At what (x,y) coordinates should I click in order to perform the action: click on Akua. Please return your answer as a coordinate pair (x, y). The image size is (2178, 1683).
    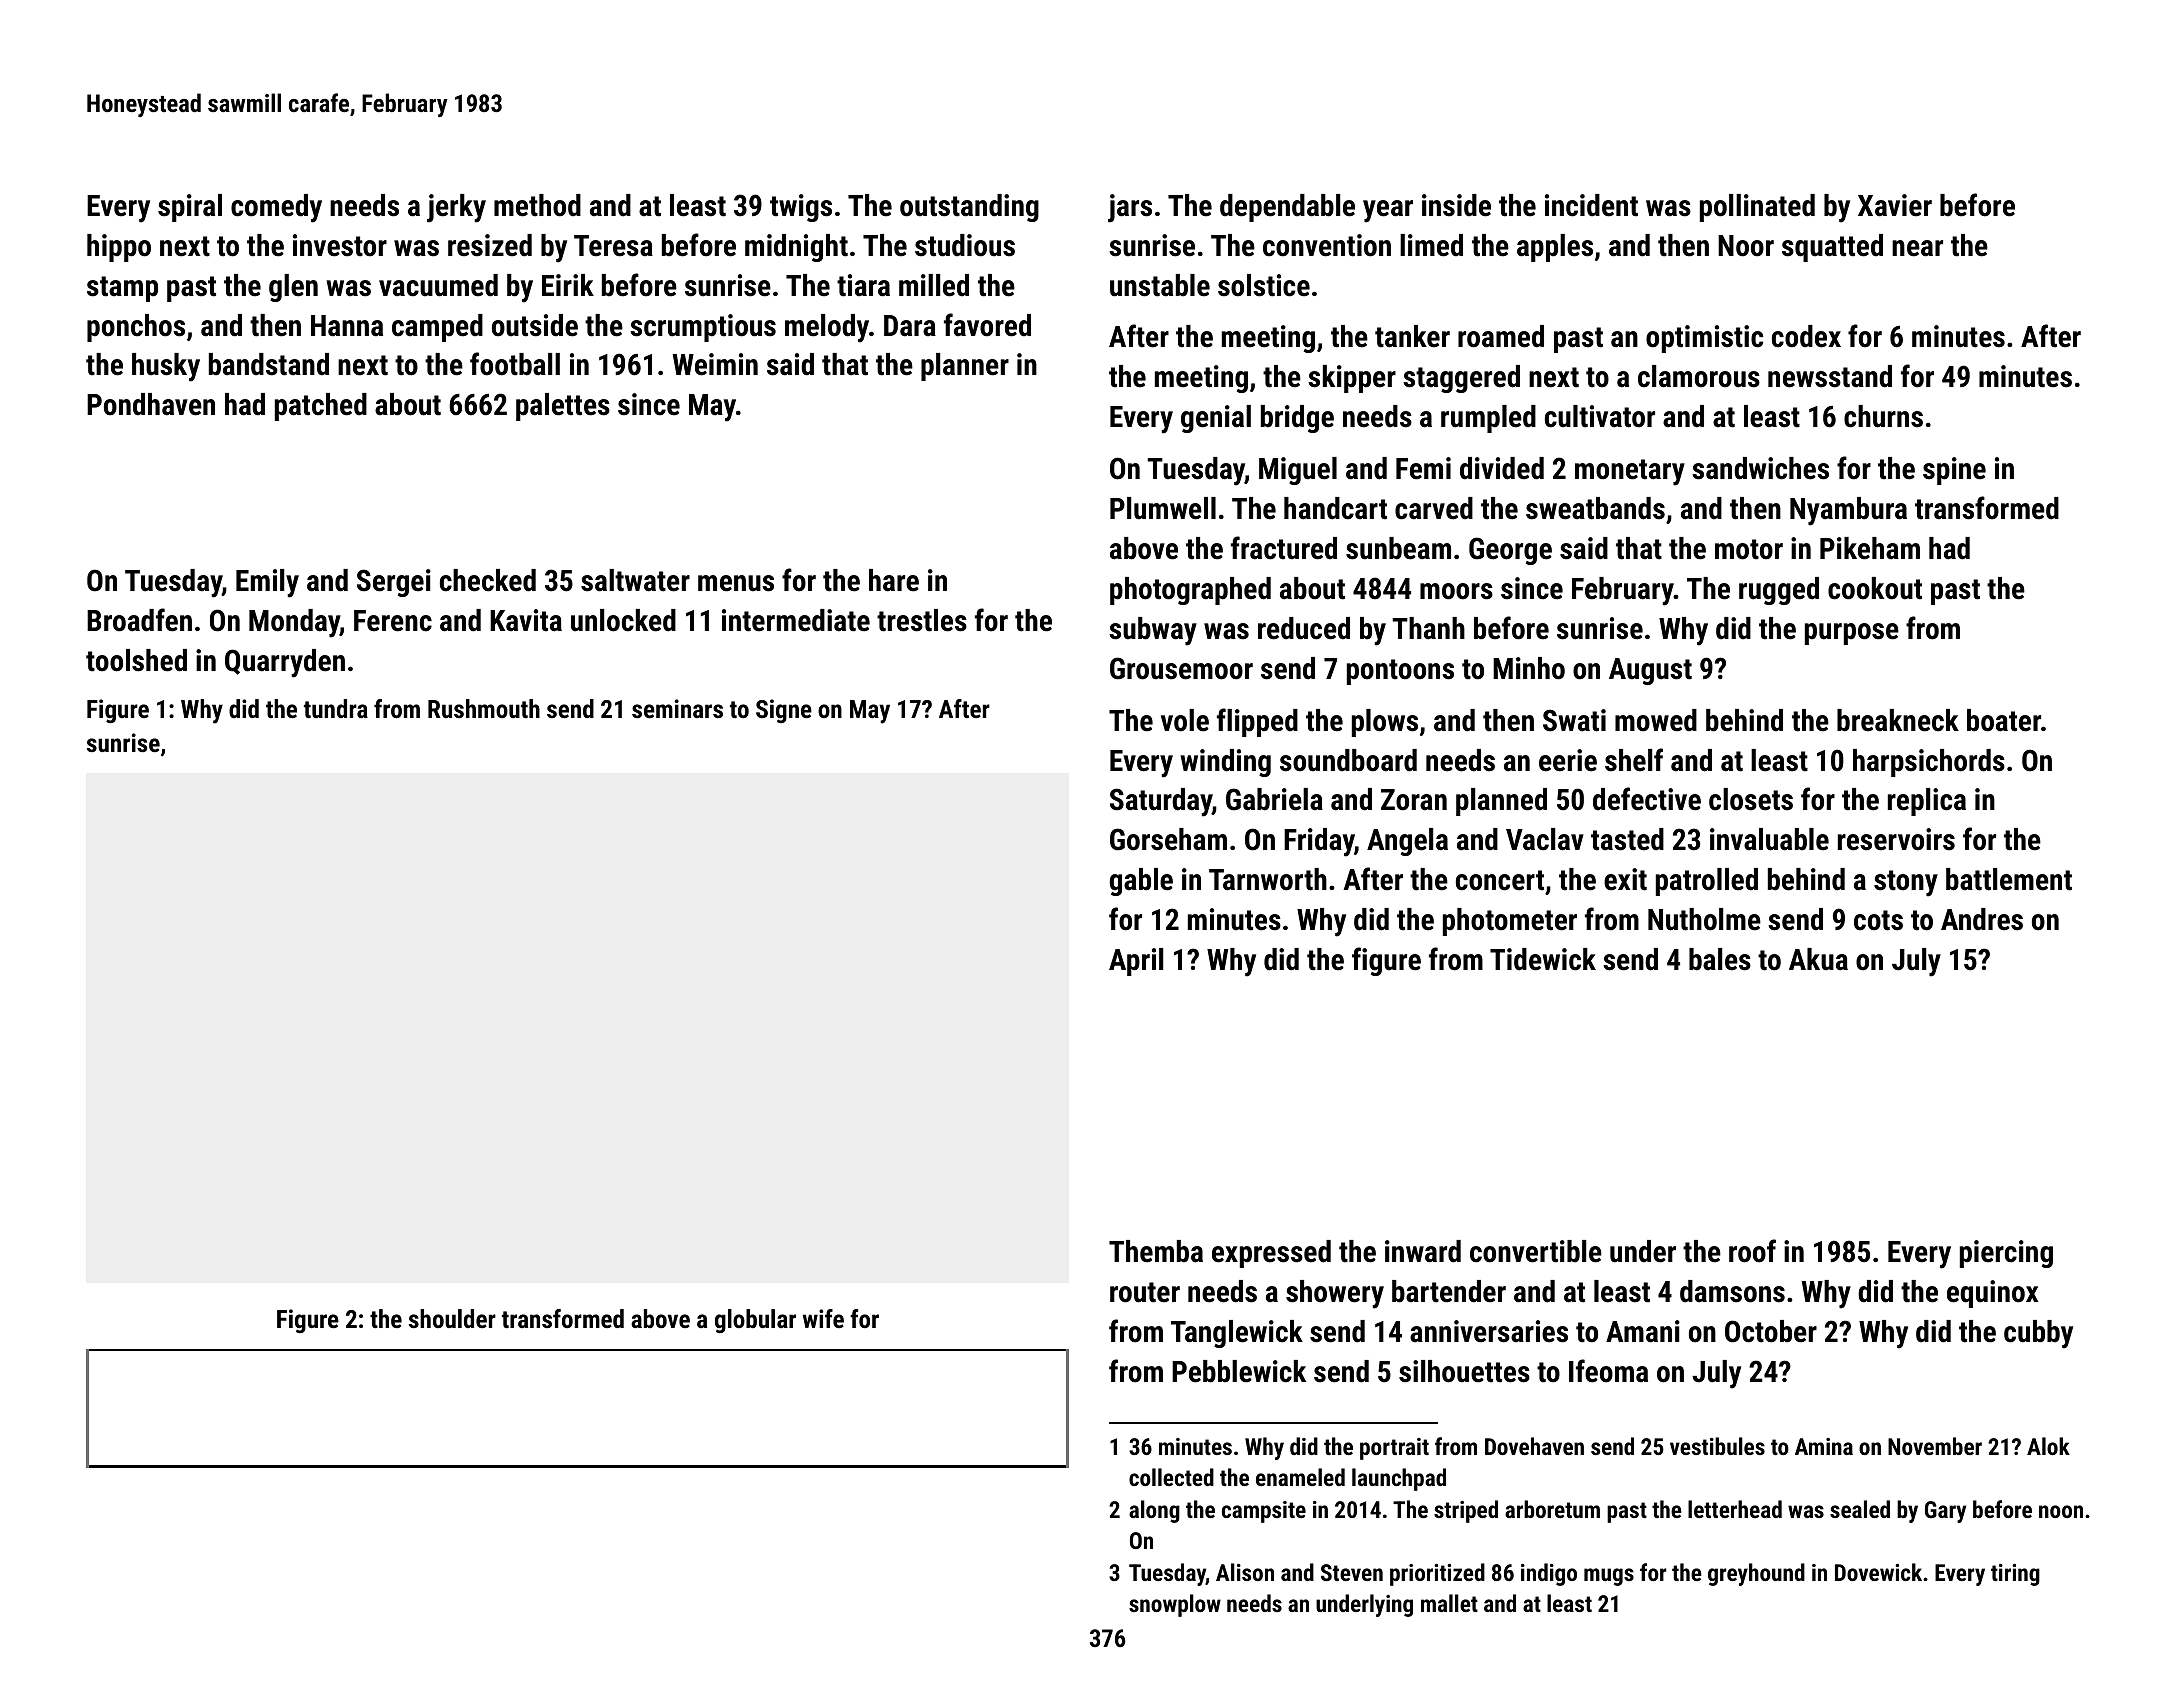
    Looking at the image, I should click on (1818, 959).
